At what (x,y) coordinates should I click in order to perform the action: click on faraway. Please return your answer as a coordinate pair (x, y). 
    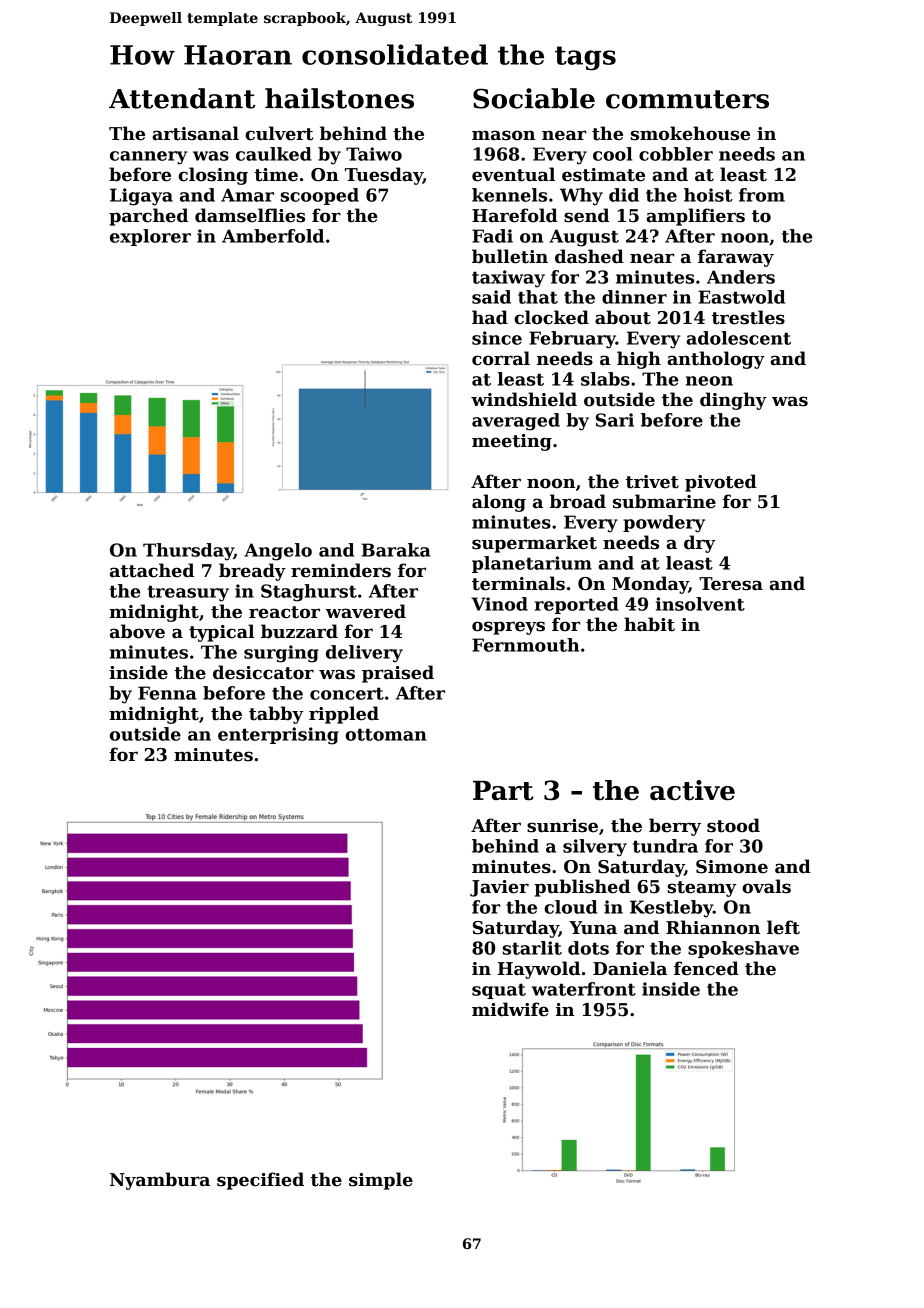
    Looking at the image, I should click on (736, 258).
